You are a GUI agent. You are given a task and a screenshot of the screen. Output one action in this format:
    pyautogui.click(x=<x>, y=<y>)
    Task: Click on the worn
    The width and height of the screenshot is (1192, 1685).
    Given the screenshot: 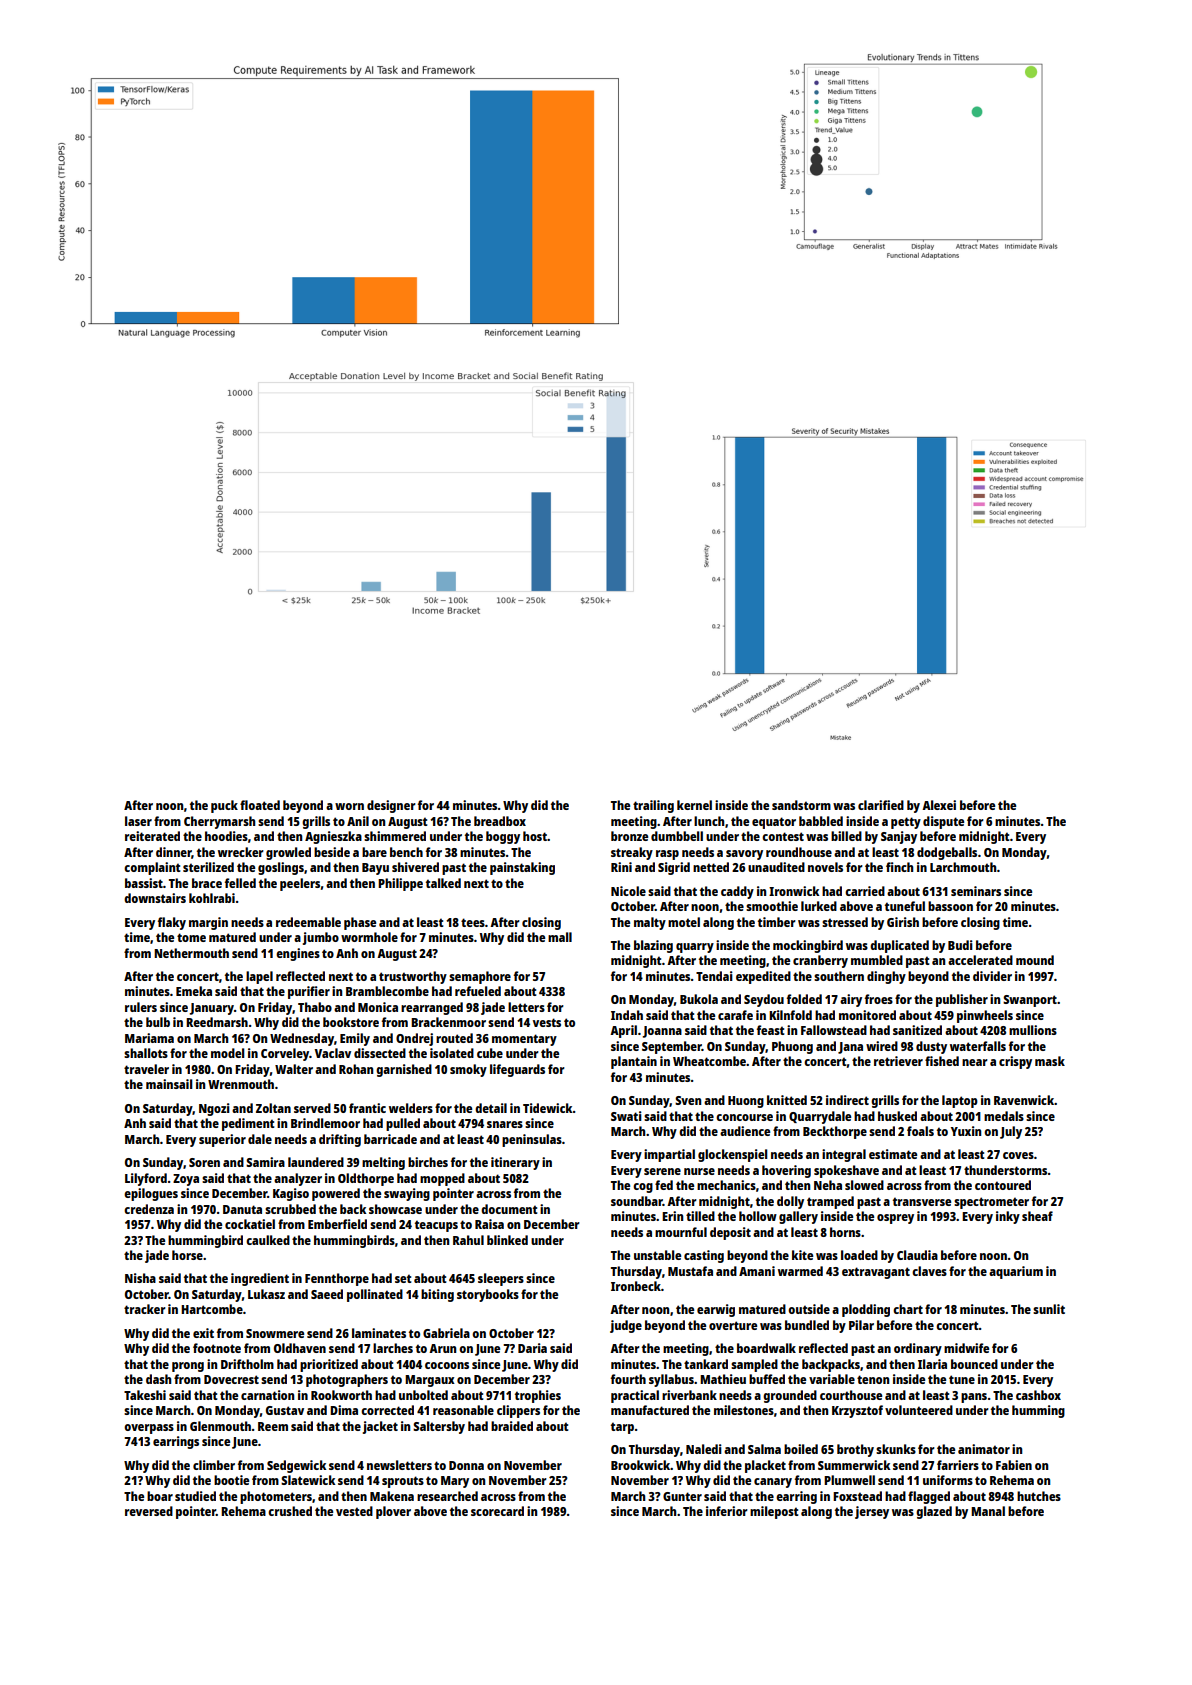 What is the action you would take?
    pyautogui.click(x=349, y=806)
